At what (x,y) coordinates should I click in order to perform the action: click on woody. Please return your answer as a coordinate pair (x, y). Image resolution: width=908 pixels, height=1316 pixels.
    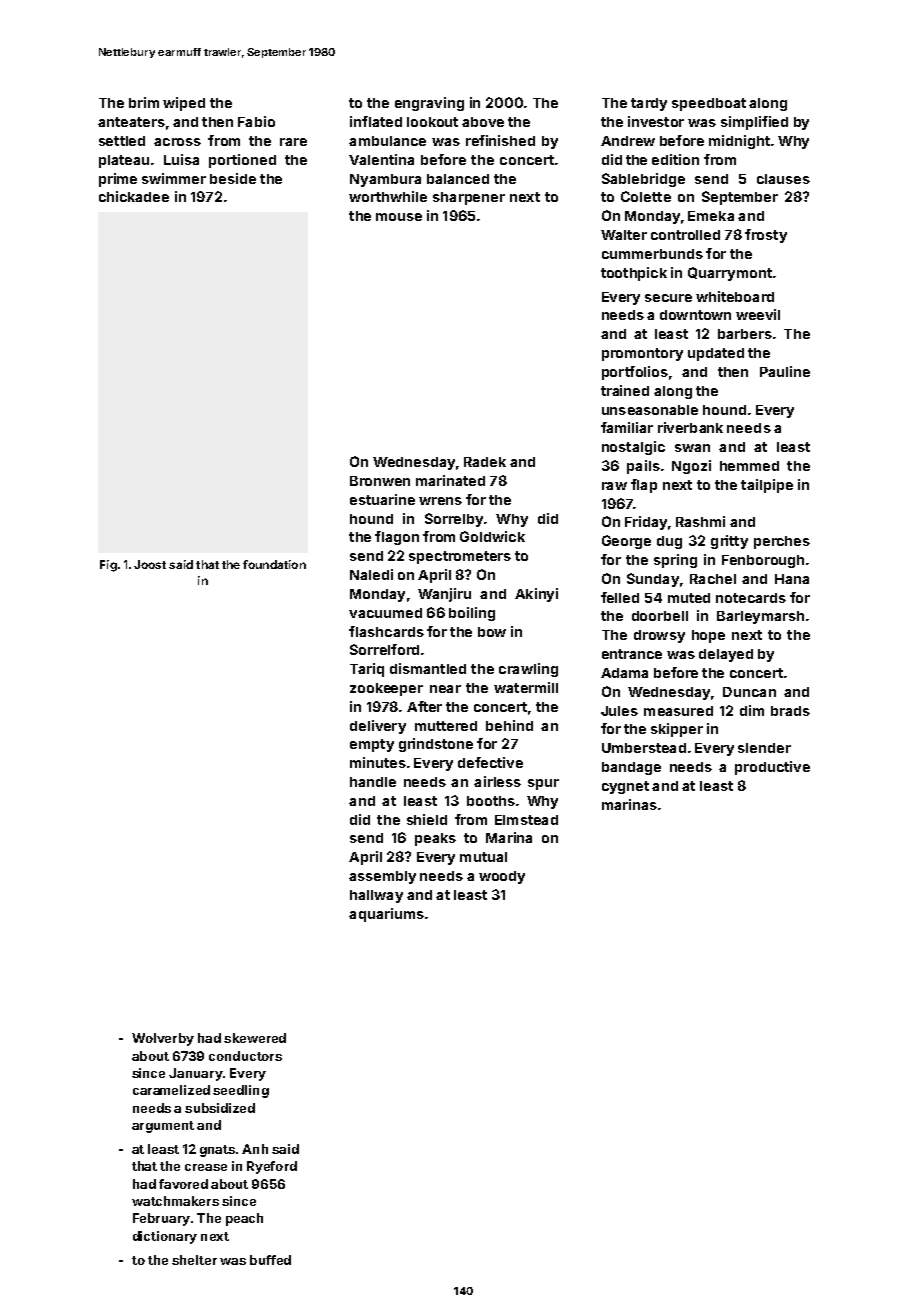
    Looking at the image, I should click on (502, 877).
